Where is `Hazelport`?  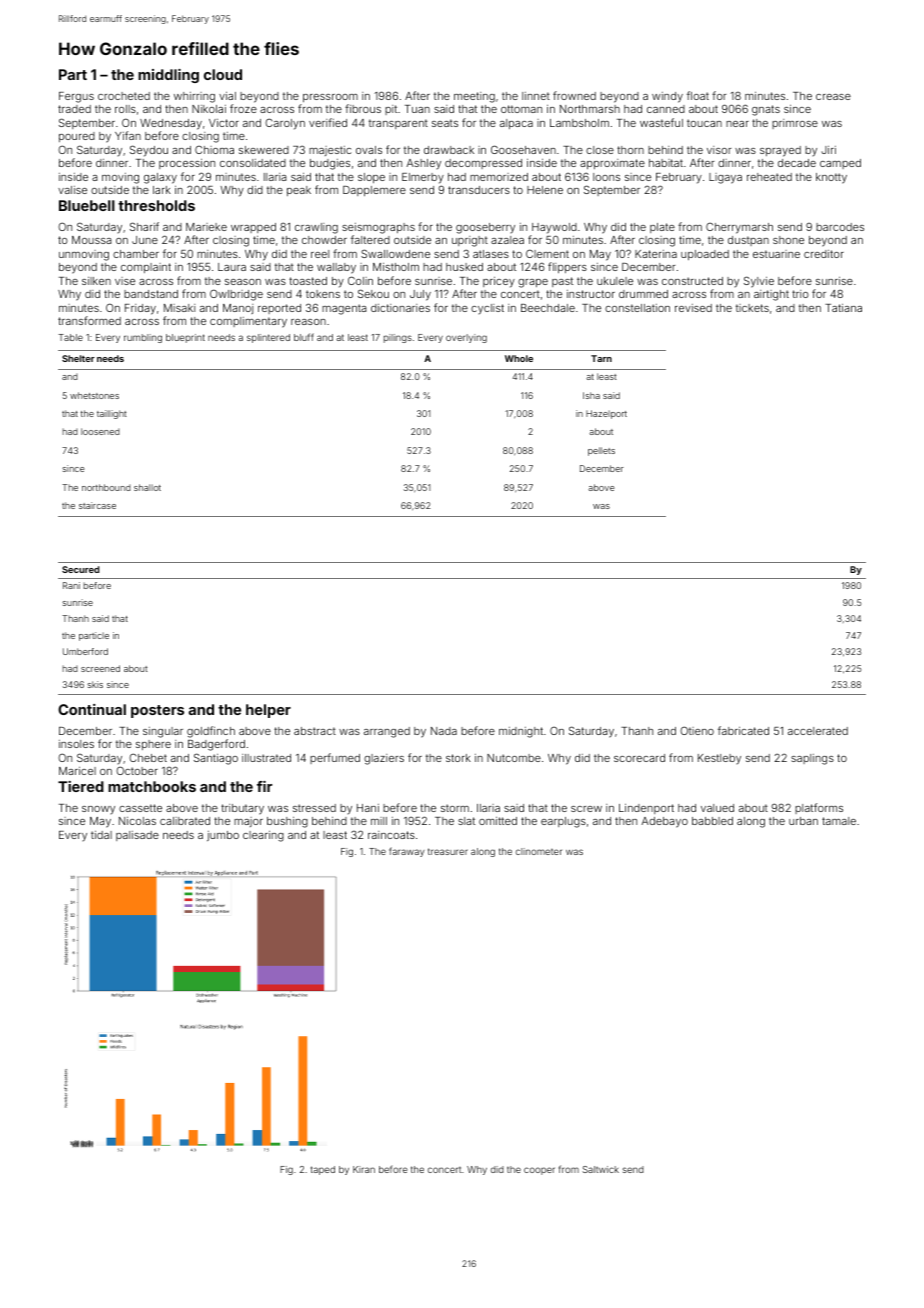
Hazelport is located at coordinates (606, 414).
